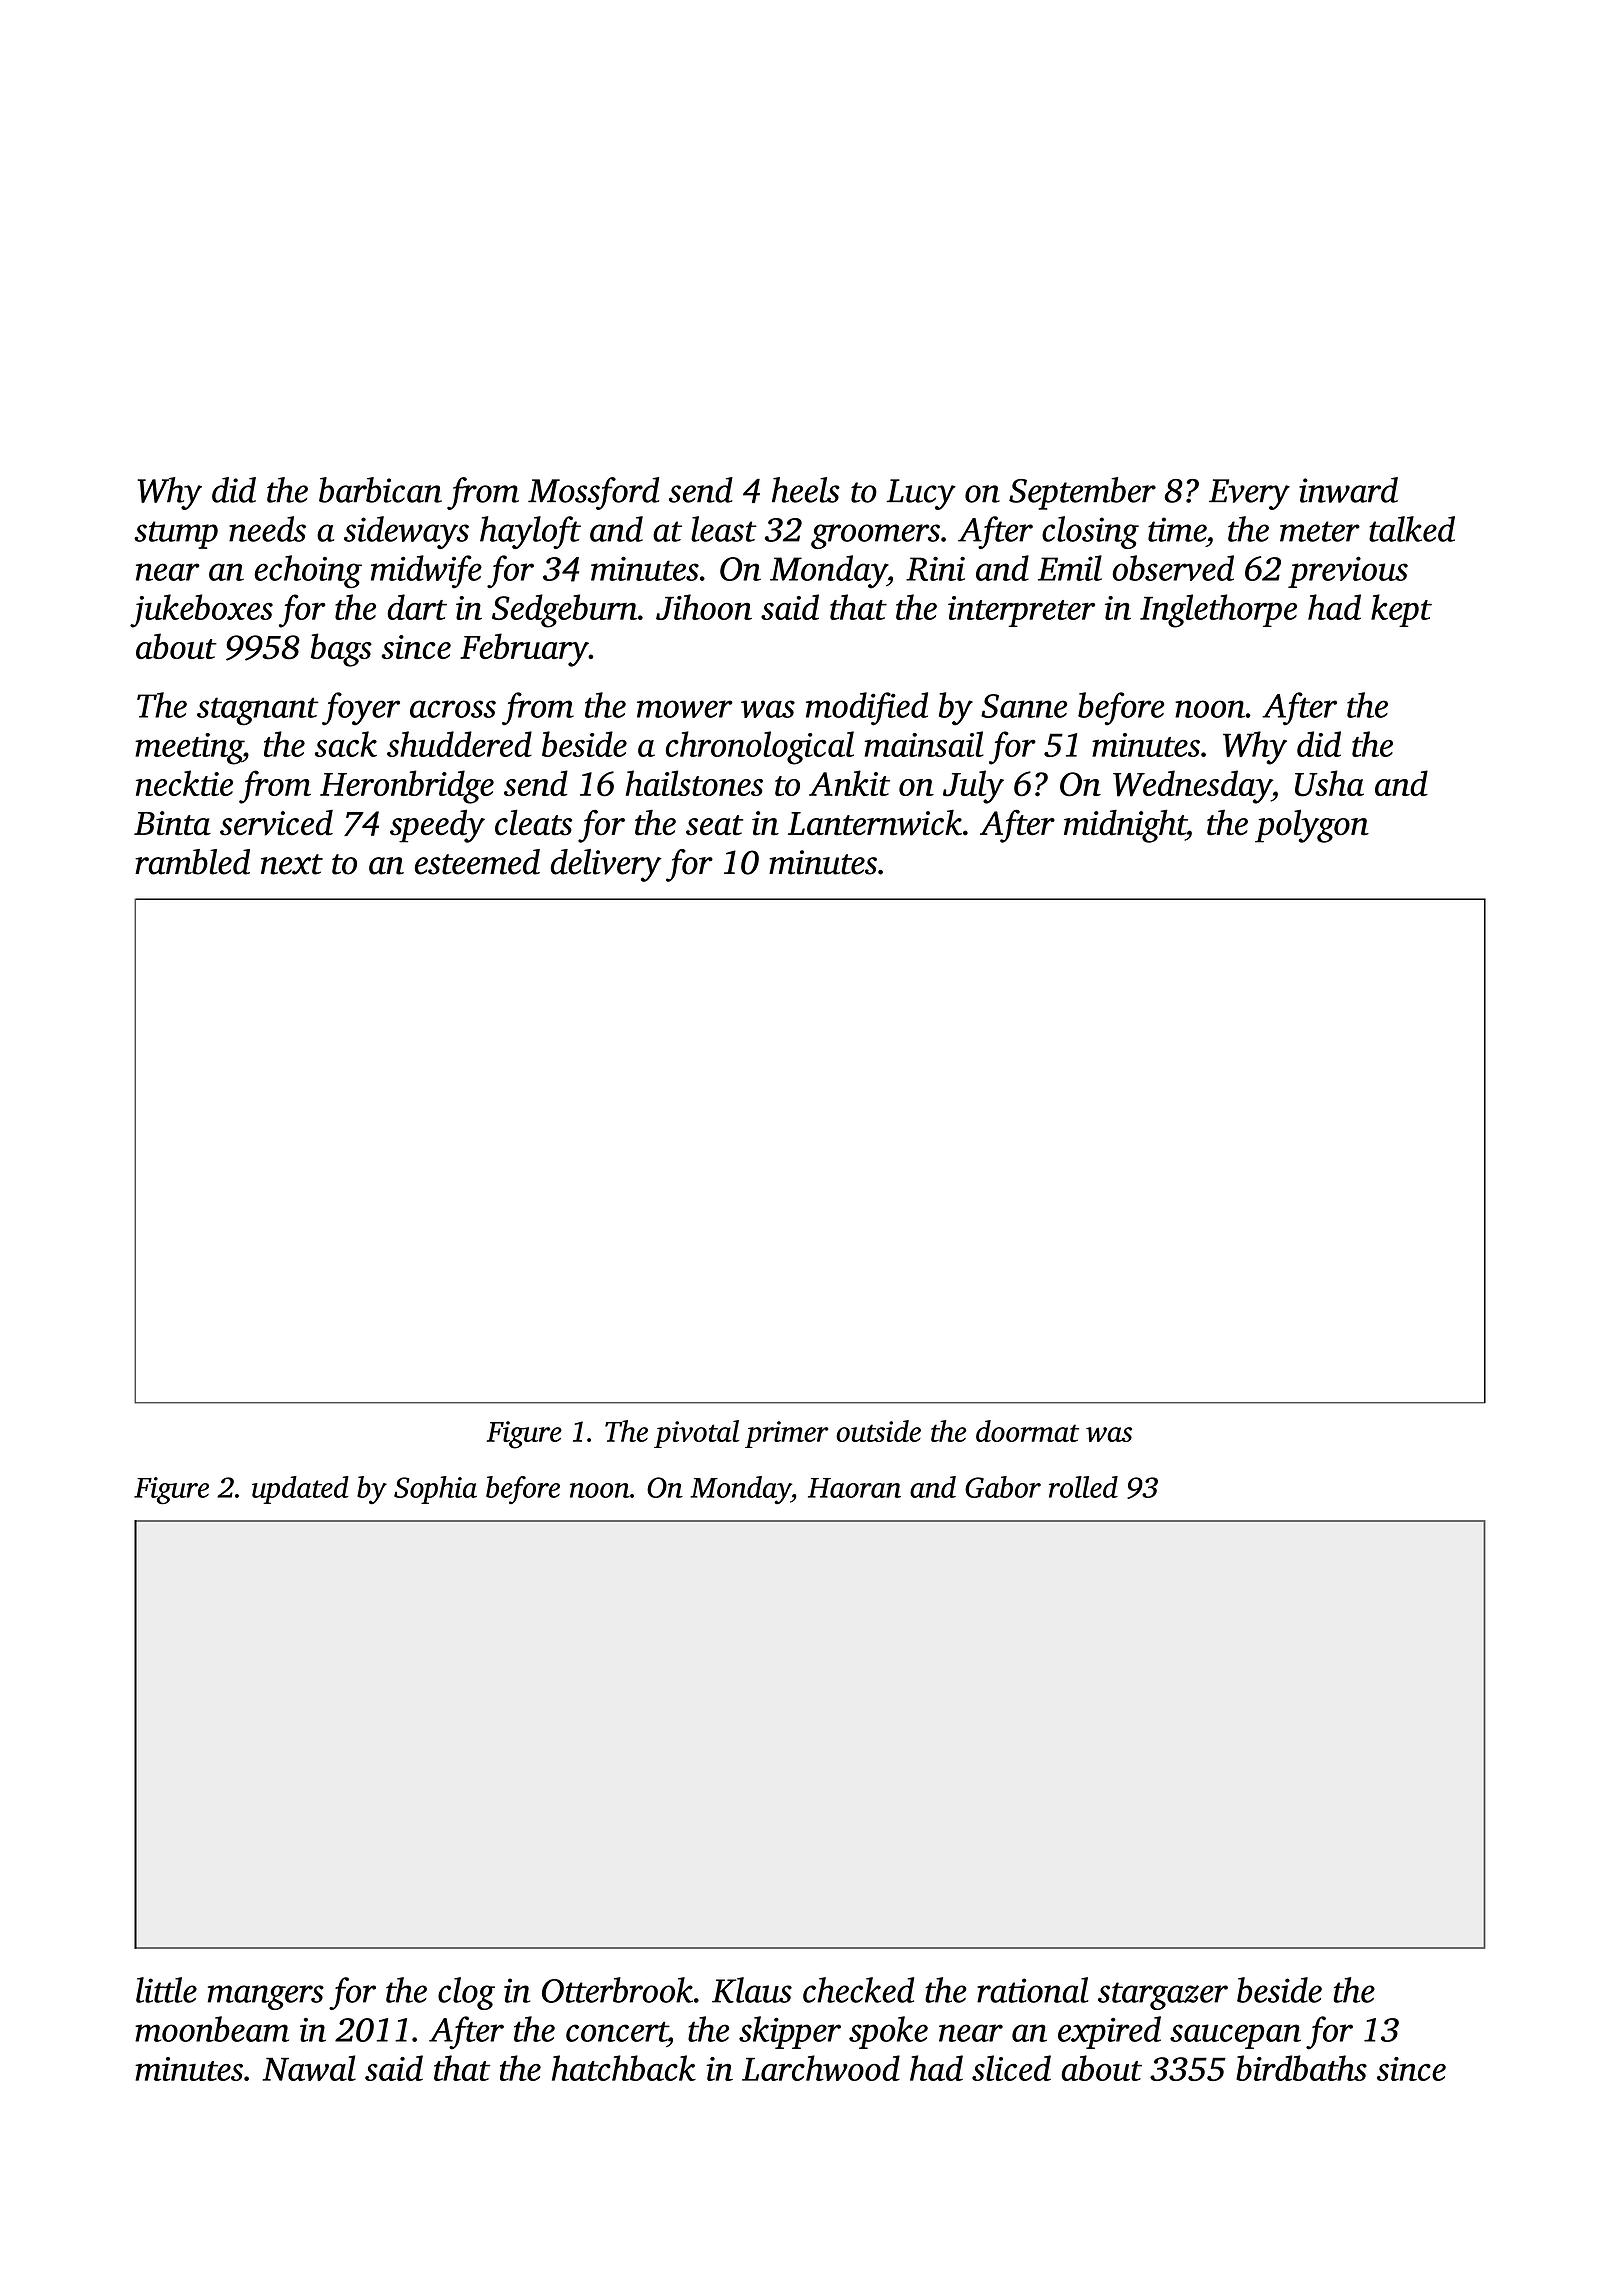 The image size is (1620, 2292). Describe the element at coordinates (694, 783) in the screenshot. I see `hailstones` at that location.
